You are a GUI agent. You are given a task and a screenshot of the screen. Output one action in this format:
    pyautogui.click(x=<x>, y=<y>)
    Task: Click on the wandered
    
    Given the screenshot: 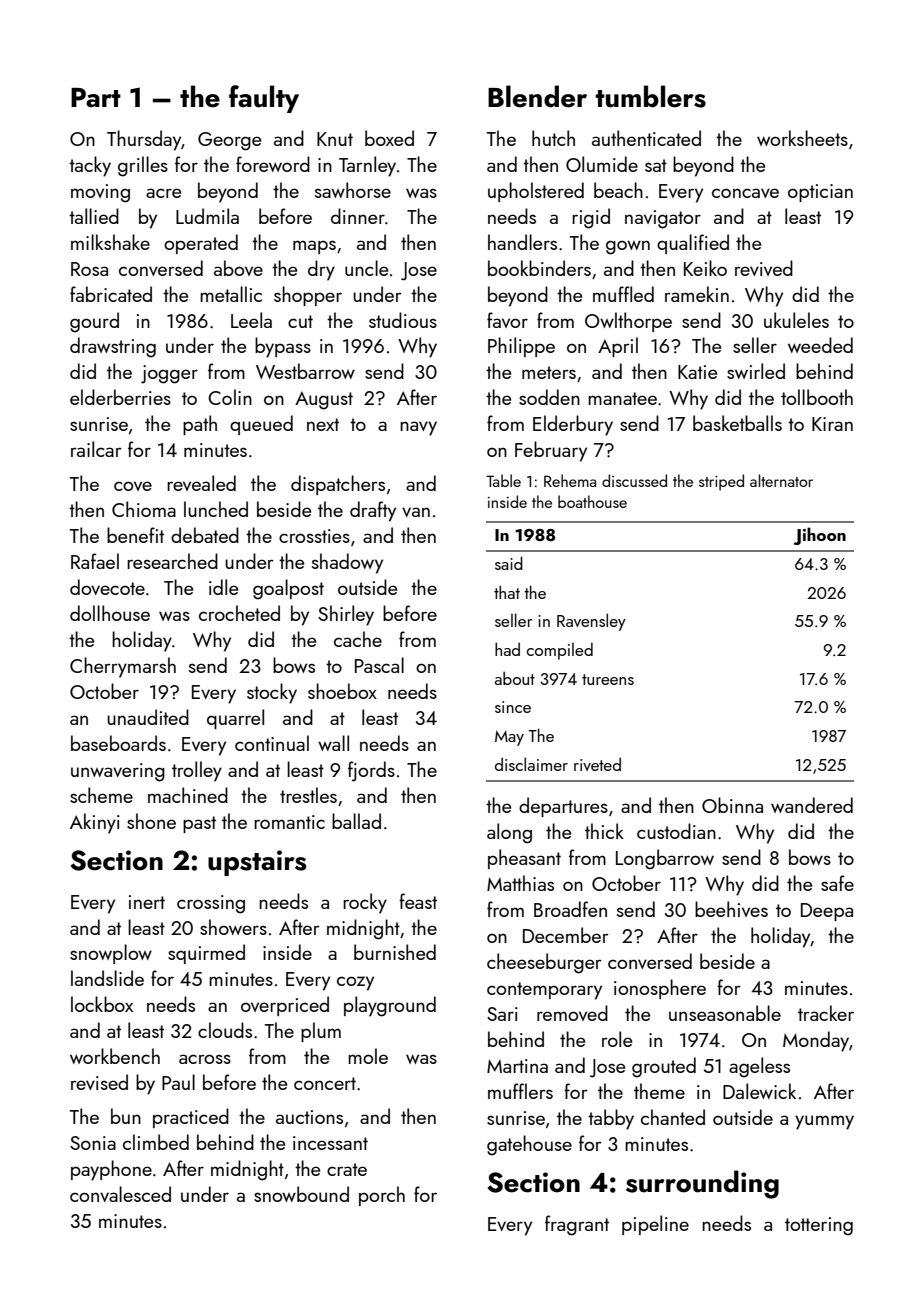 What is the action you would take?
    pyautogui.click(x=812, y=805)
